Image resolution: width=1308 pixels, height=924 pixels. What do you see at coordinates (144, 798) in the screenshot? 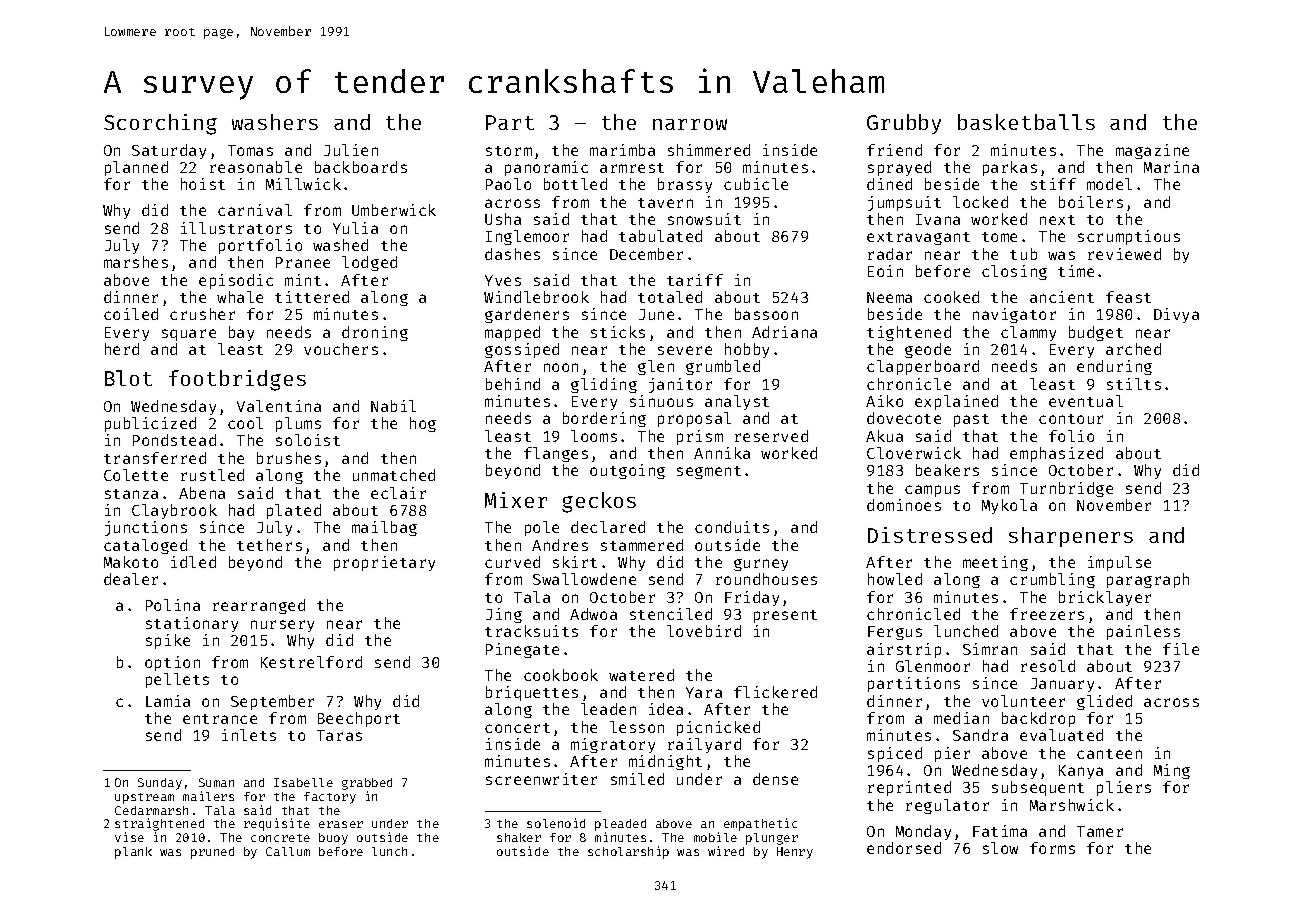
I see `upstream` at bounding box center [144, 798].
